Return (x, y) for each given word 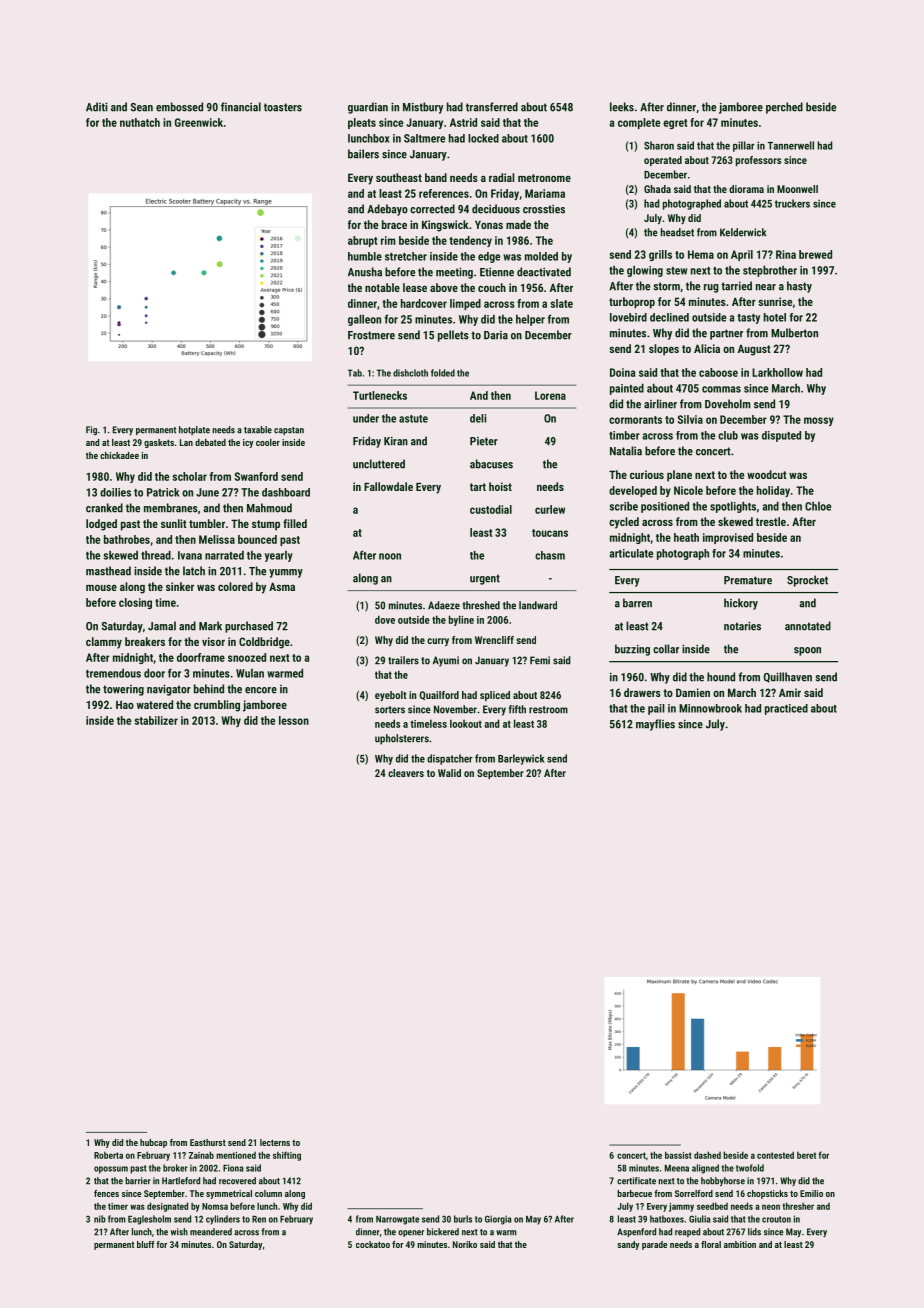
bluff (145, 1244)
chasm (550, 555)
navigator (169, 690)
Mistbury (423, 108)
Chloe (818, 506)
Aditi (97, 107)
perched (784, 108)
